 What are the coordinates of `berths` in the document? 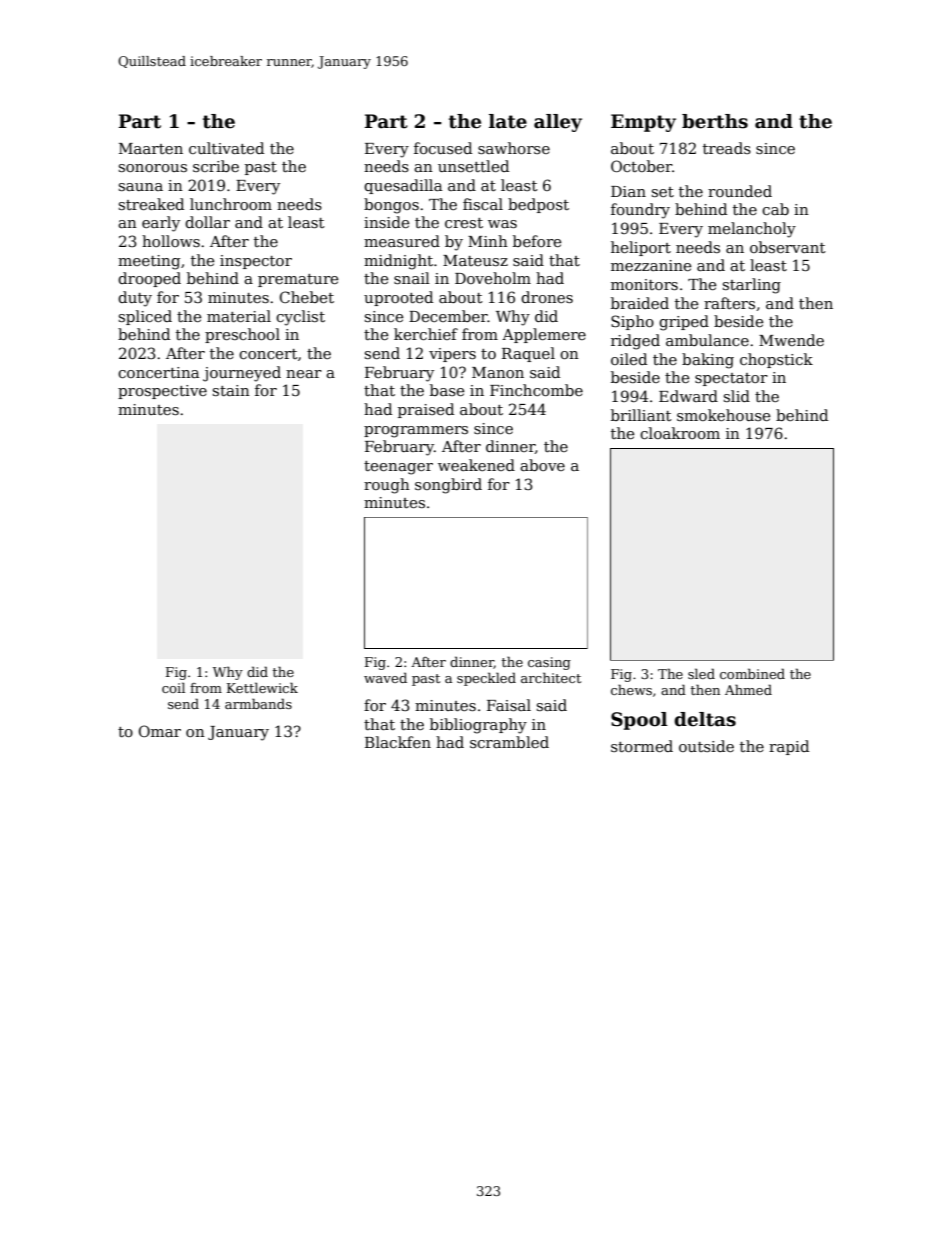 It's located at (715, 121).
